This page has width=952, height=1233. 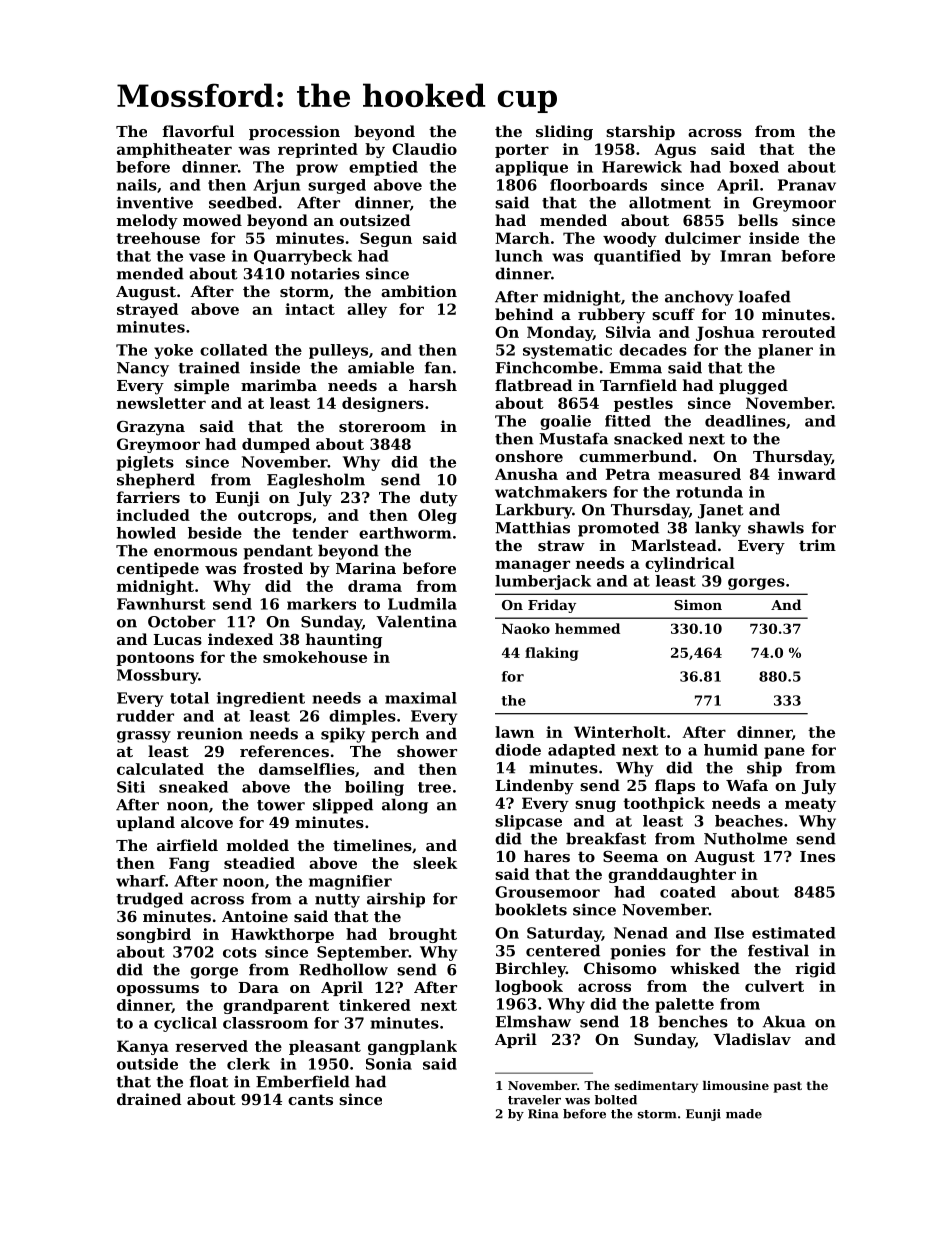 I want to click on dimples, so click(x=362, y=717).
